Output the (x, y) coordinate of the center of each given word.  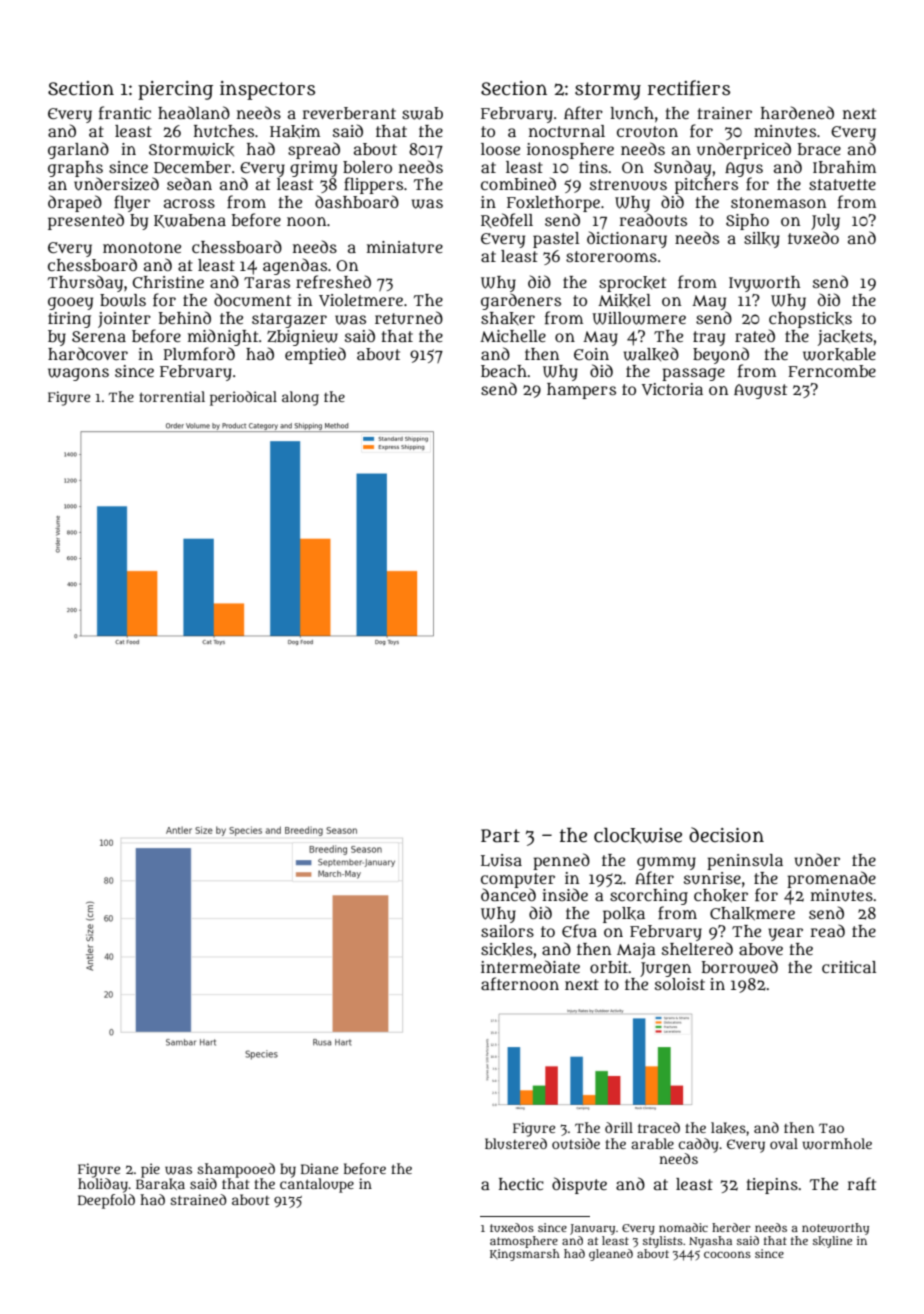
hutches (224, 131)
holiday (103, 1185)
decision (726, 835)
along (300, 398)
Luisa (501, 860)
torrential (172, 396)
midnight (223, 337)
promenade (831, 879)
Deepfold (106, 1201)
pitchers (706, 186)
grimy (313, 169)
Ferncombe (832, 371)
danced (508, 894)
